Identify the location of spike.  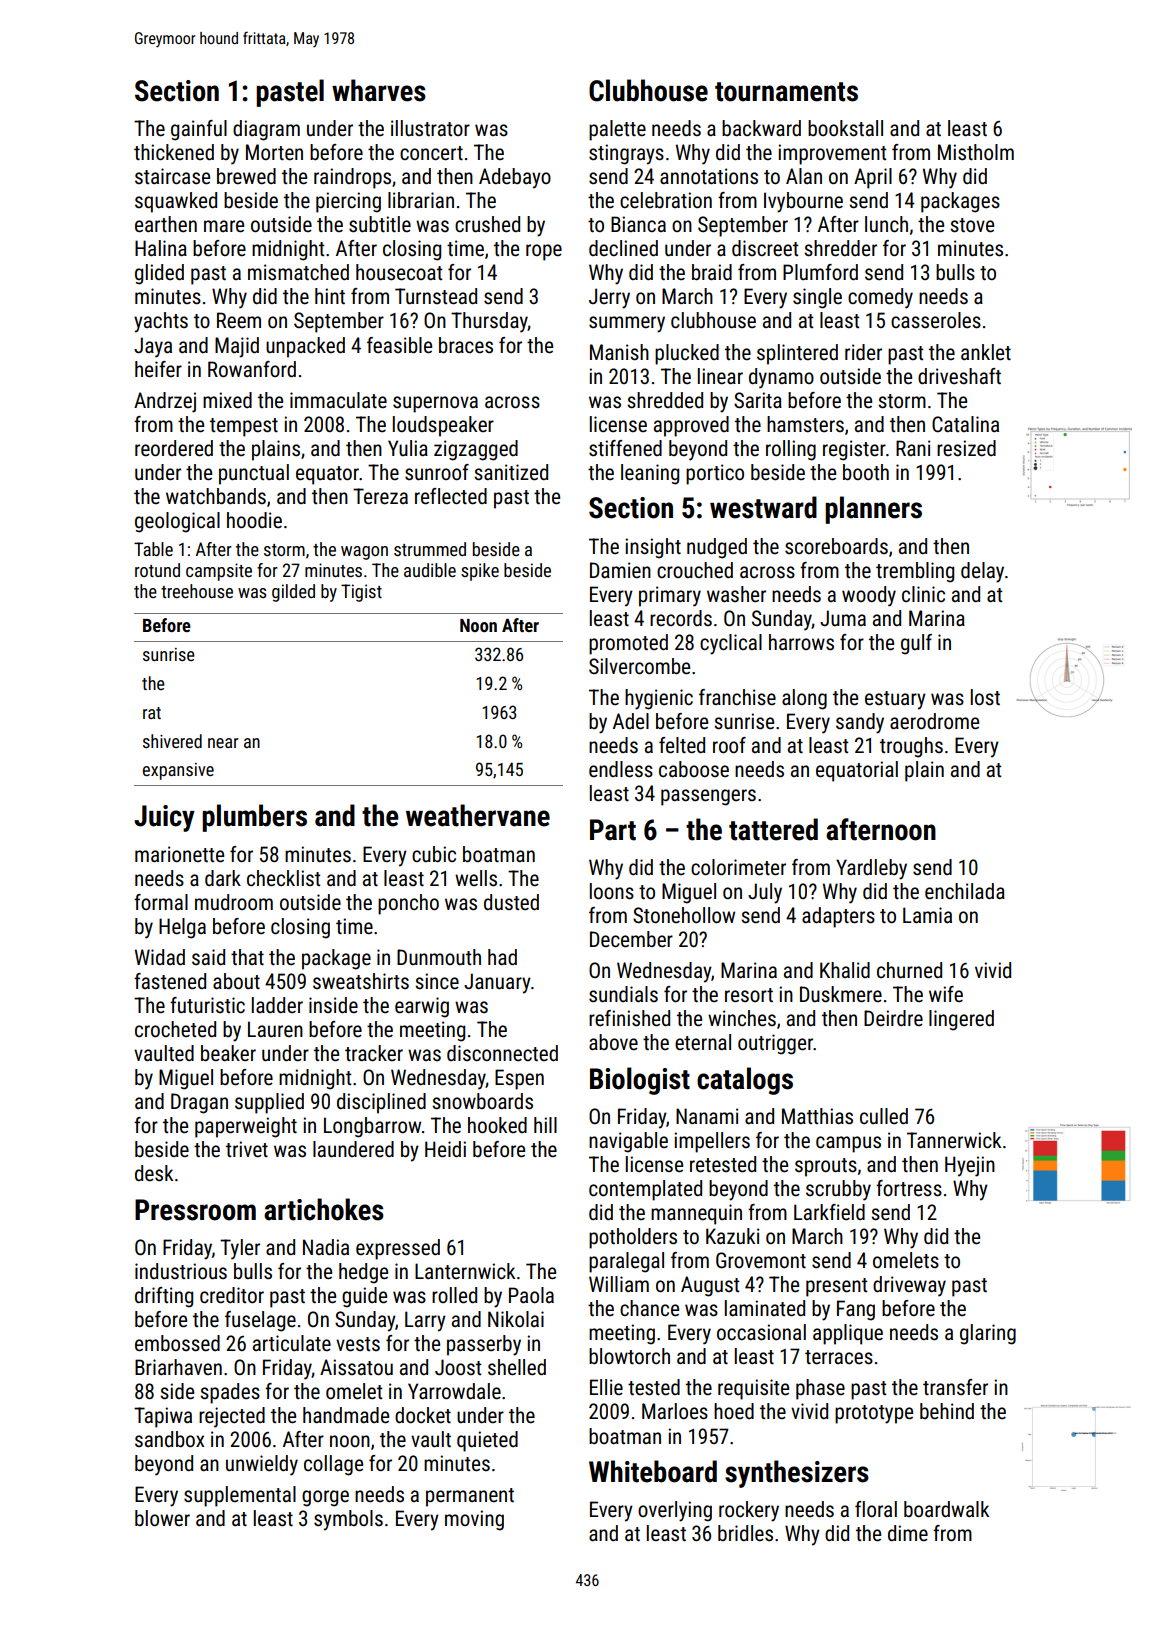
(480, 572).
